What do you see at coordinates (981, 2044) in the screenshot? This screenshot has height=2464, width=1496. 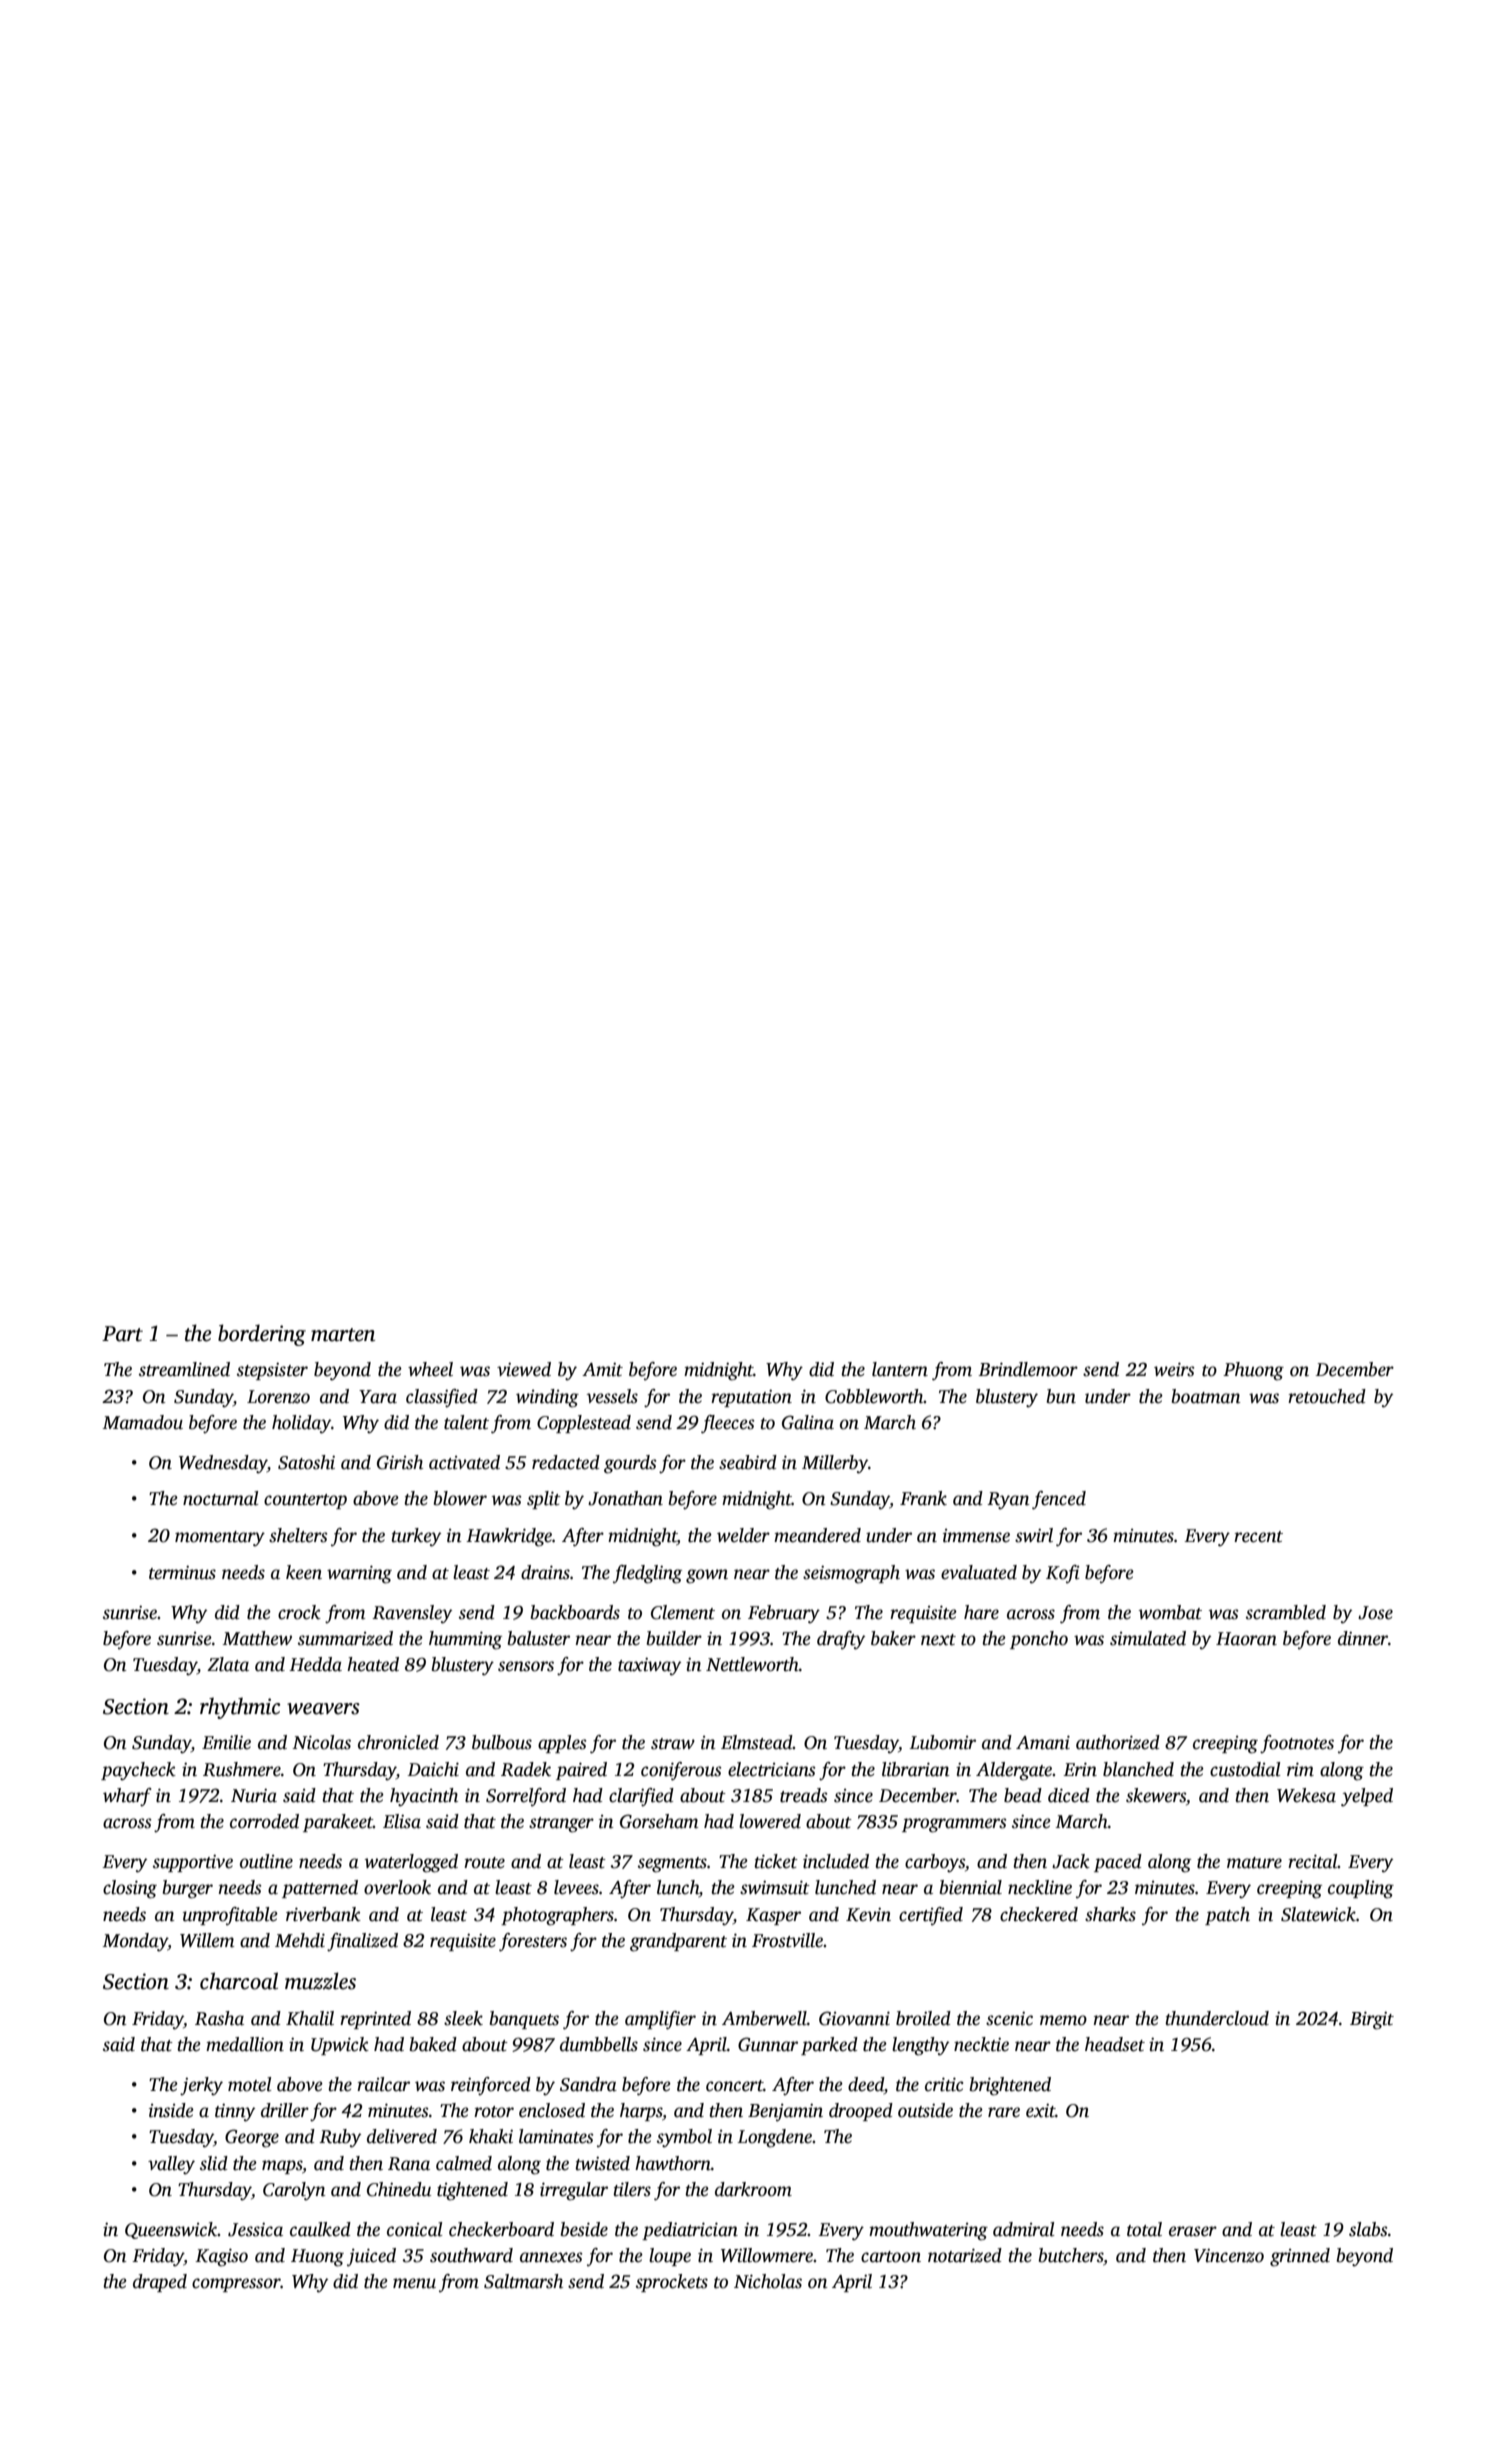 I see `necktie` at bounding box center [981, 2044].
